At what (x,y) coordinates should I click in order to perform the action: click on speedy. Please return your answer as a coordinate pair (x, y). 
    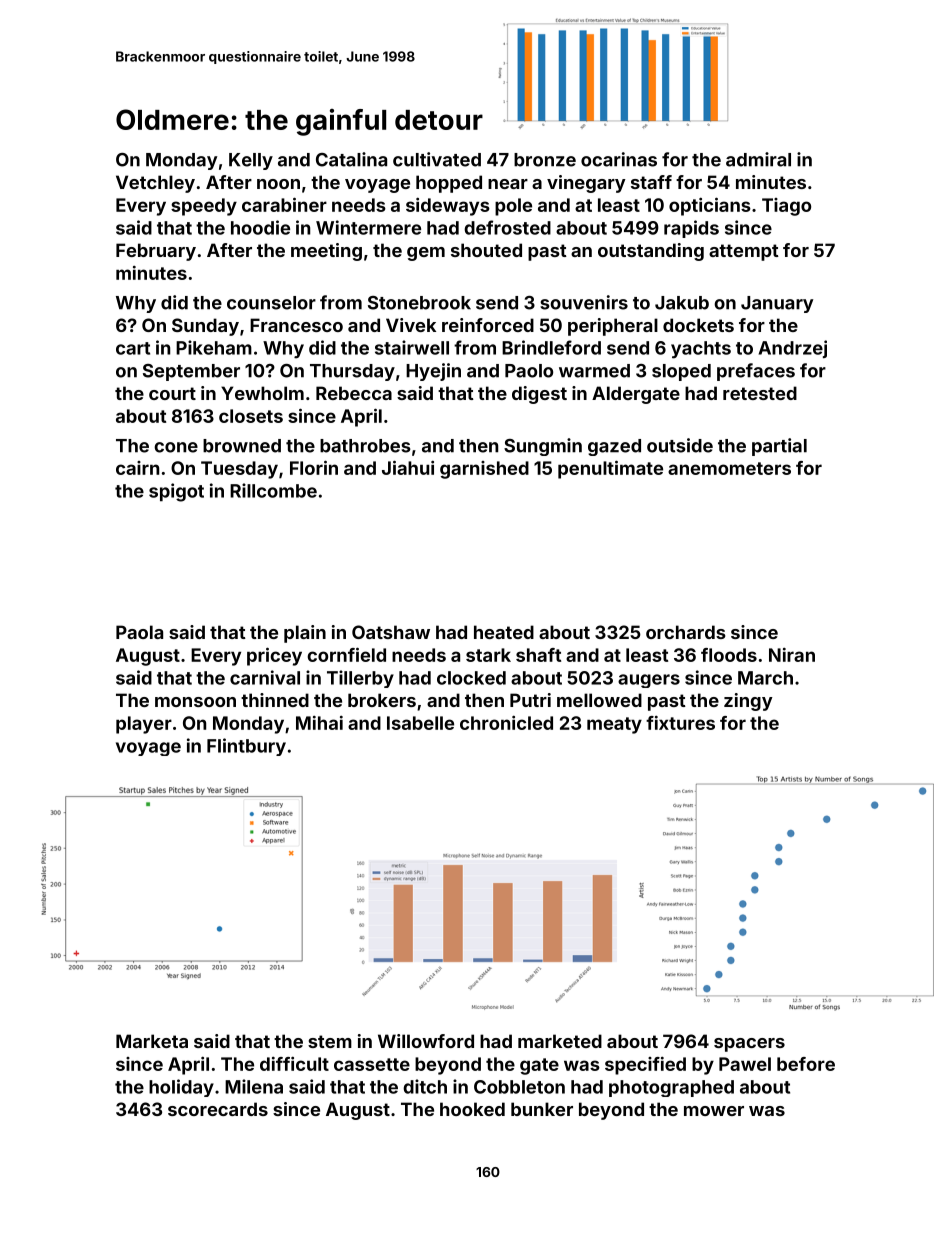
    Looking at the image, I should click on (204, 207).
